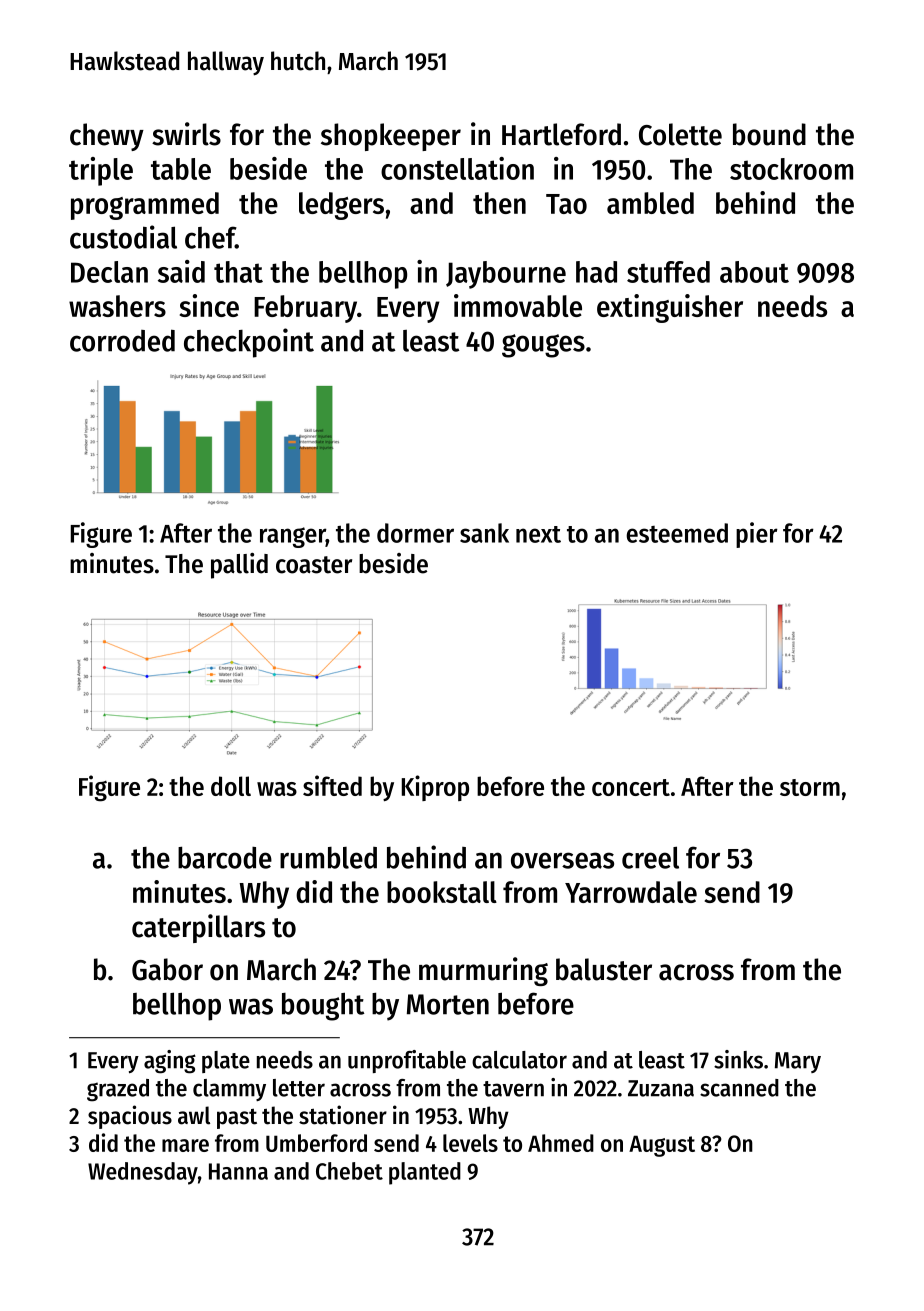 Image resolution: width=924 pixels, height=1311 pixels. I want to click on storm, so click(810, 787).
